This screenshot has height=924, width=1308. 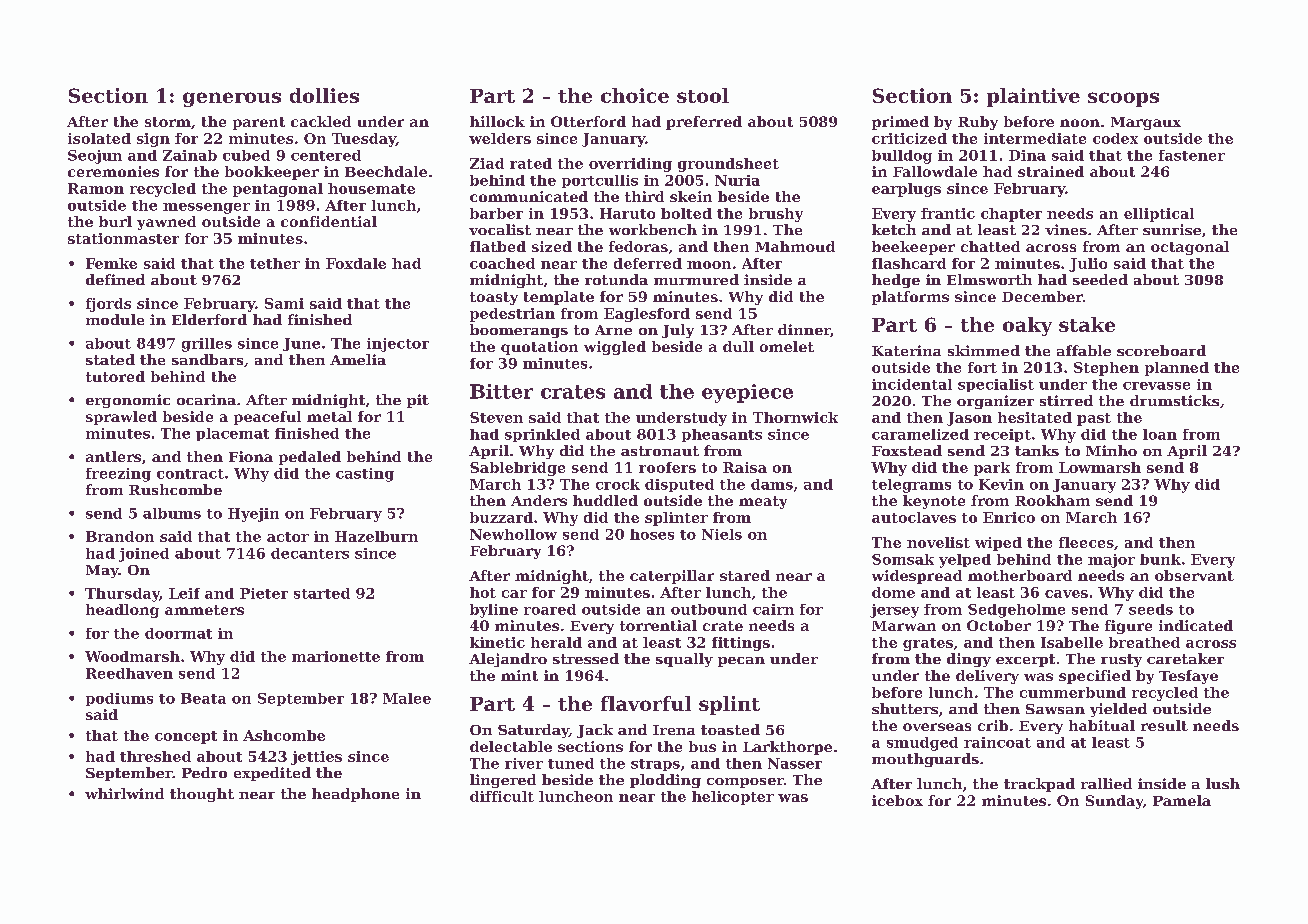 I want to click on Thornwick, so click(x=795, y=417).
